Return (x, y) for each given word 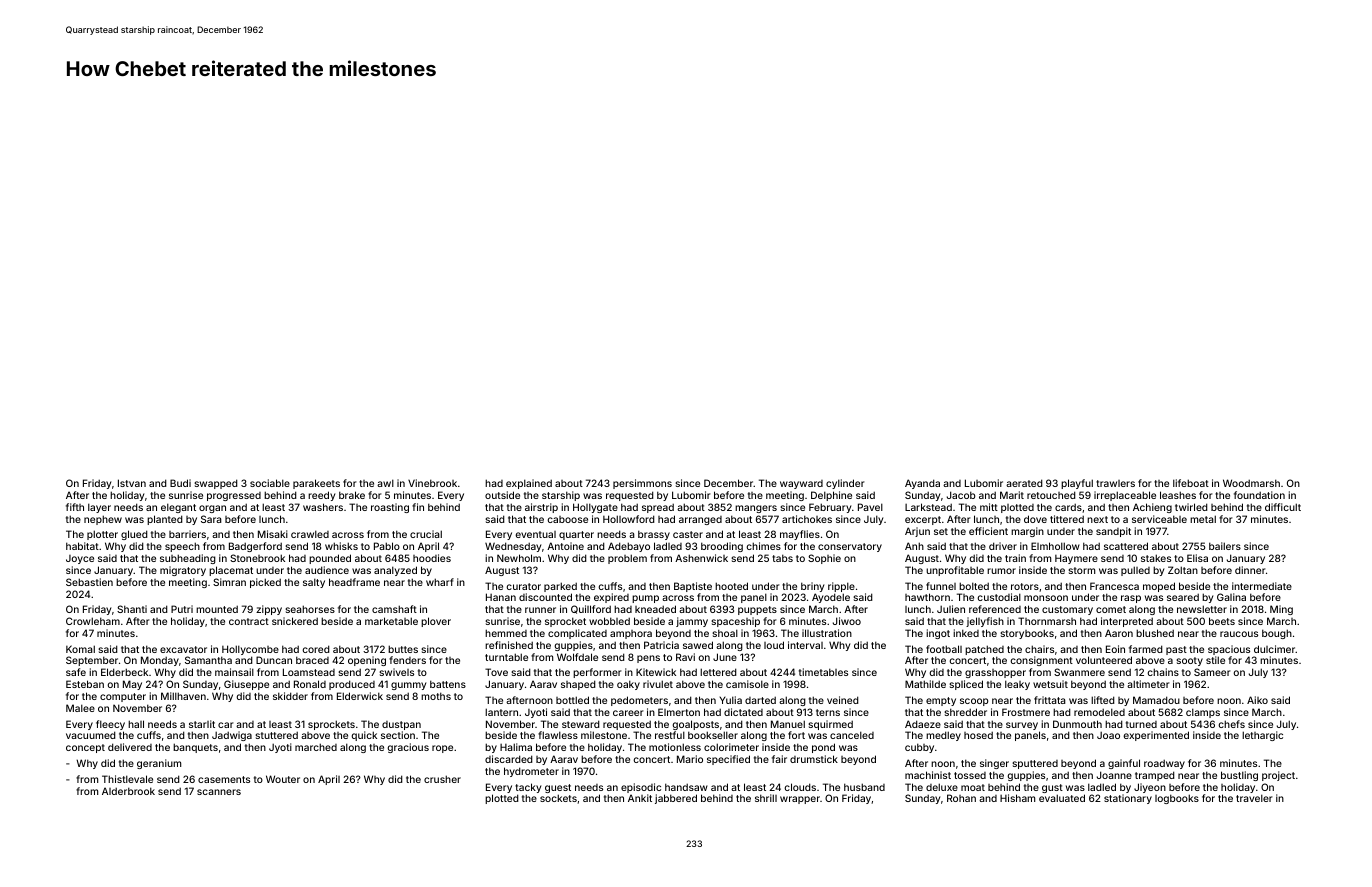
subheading (188, 559)
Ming (1281, 610)
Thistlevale (127, 779)
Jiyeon (1150, 788)
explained (529, 484)
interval (805, 645)
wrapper (800, 800)
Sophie (824, 559)
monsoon (1046, 598)
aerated (1024, 483)
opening (367, 661)
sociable (270, 483)
